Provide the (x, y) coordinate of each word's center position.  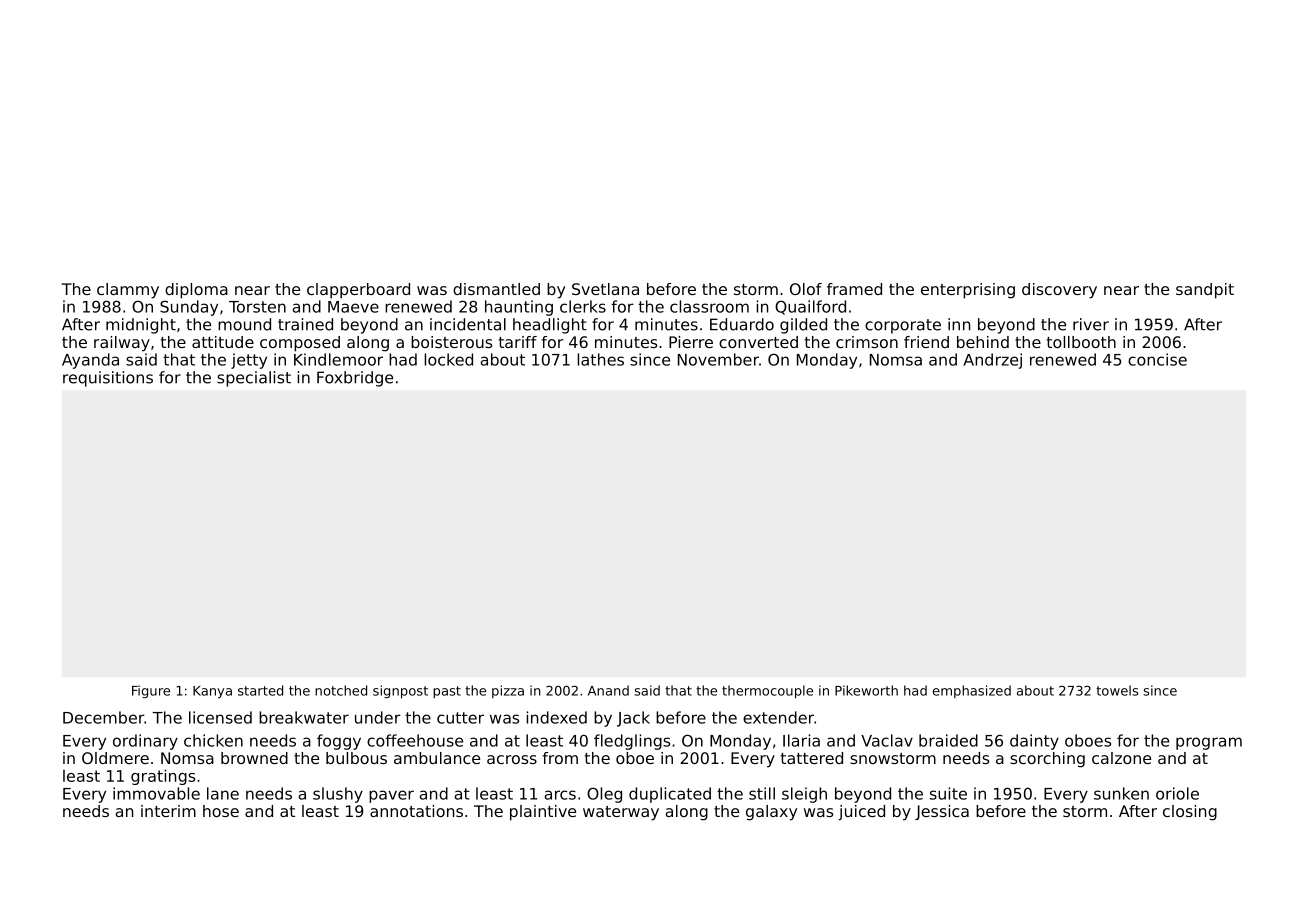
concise (1157, 359)
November (718, 359)
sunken (1121, 793)
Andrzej (992, 361)
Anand (608, 690)
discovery (1059, 291)
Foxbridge (355, 379)
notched (341, 690)
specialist (254, 379)
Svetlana (605, 289)
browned (254, 758)
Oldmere (115, 758)
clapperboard (358, 291)
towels (1117, 690)
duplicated (670, 795)
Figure (151, 691)
